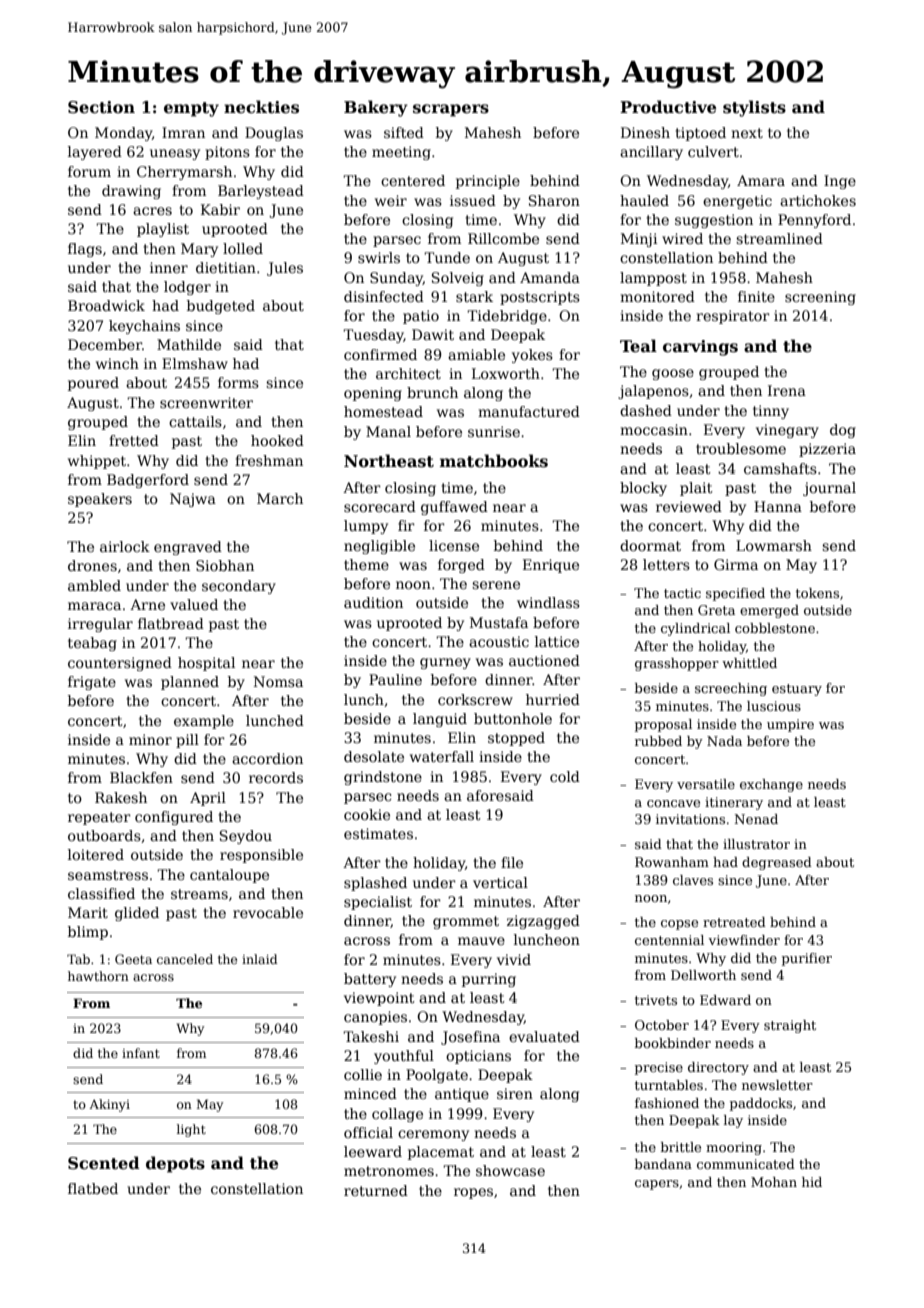 This document has width=924, height=1308. I want to click on accordion, so click(267, 758).
